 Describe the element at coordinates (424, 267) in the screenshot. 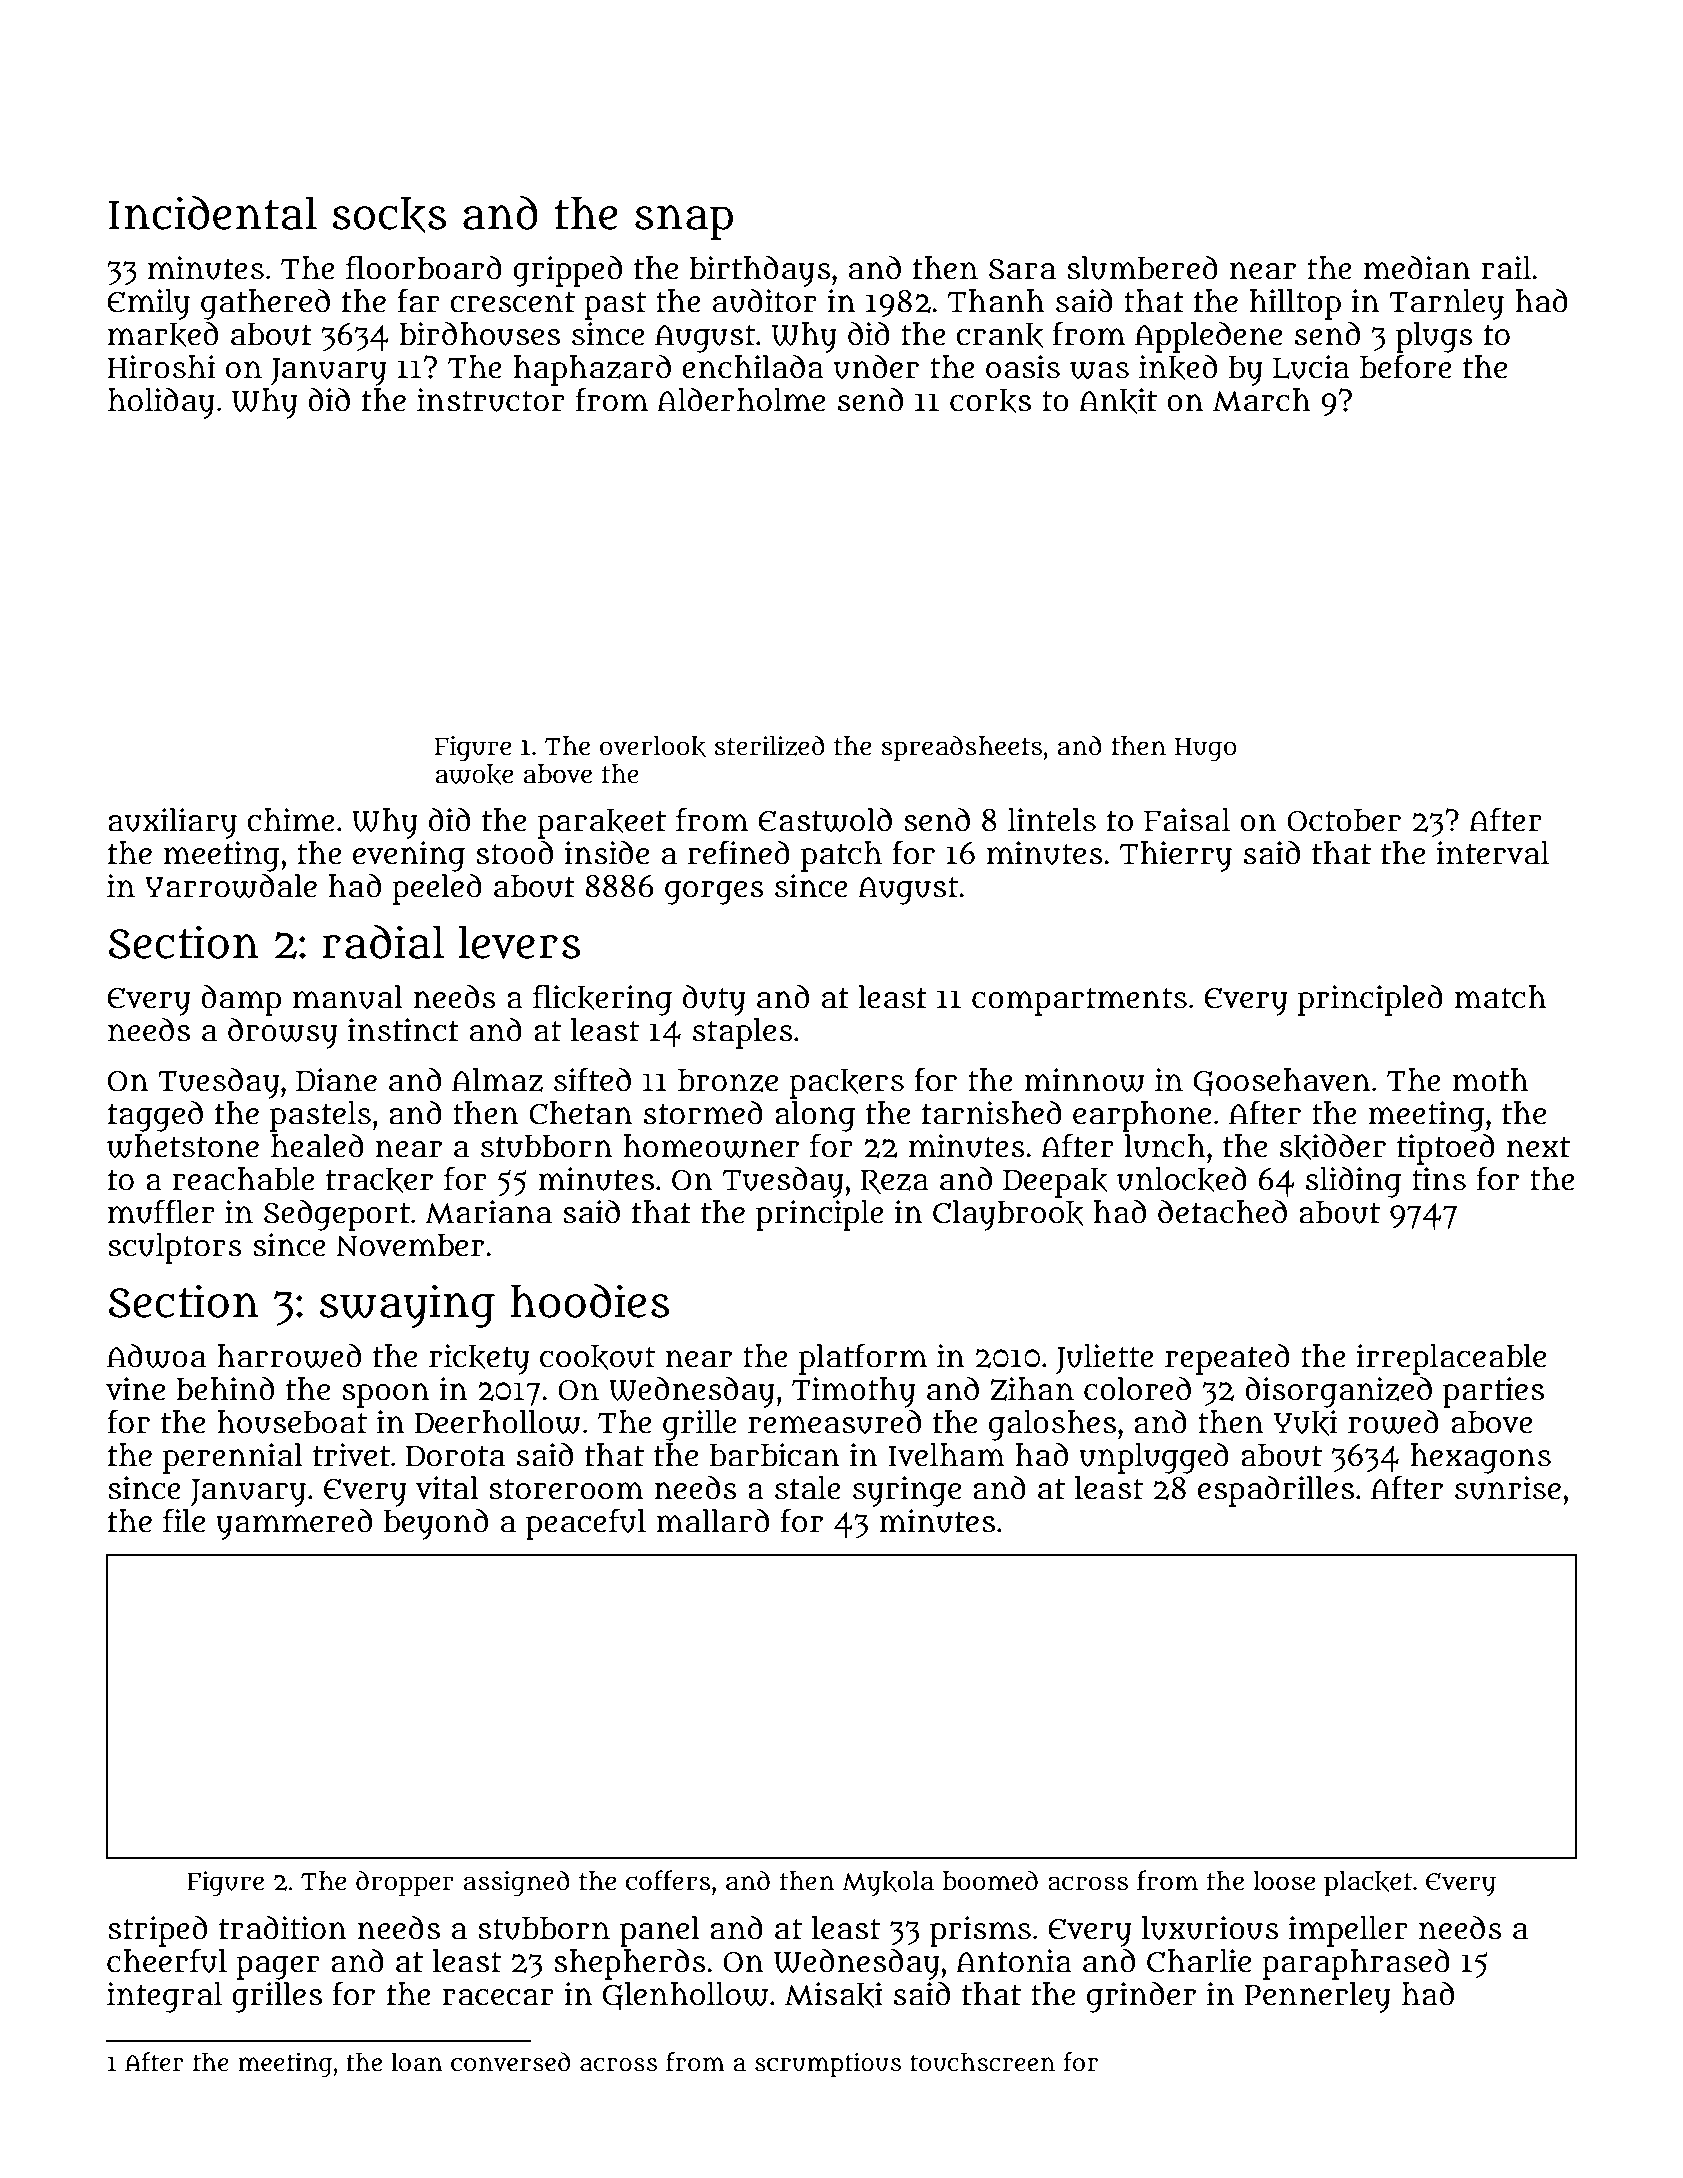

I see `floorboard` at that location.
